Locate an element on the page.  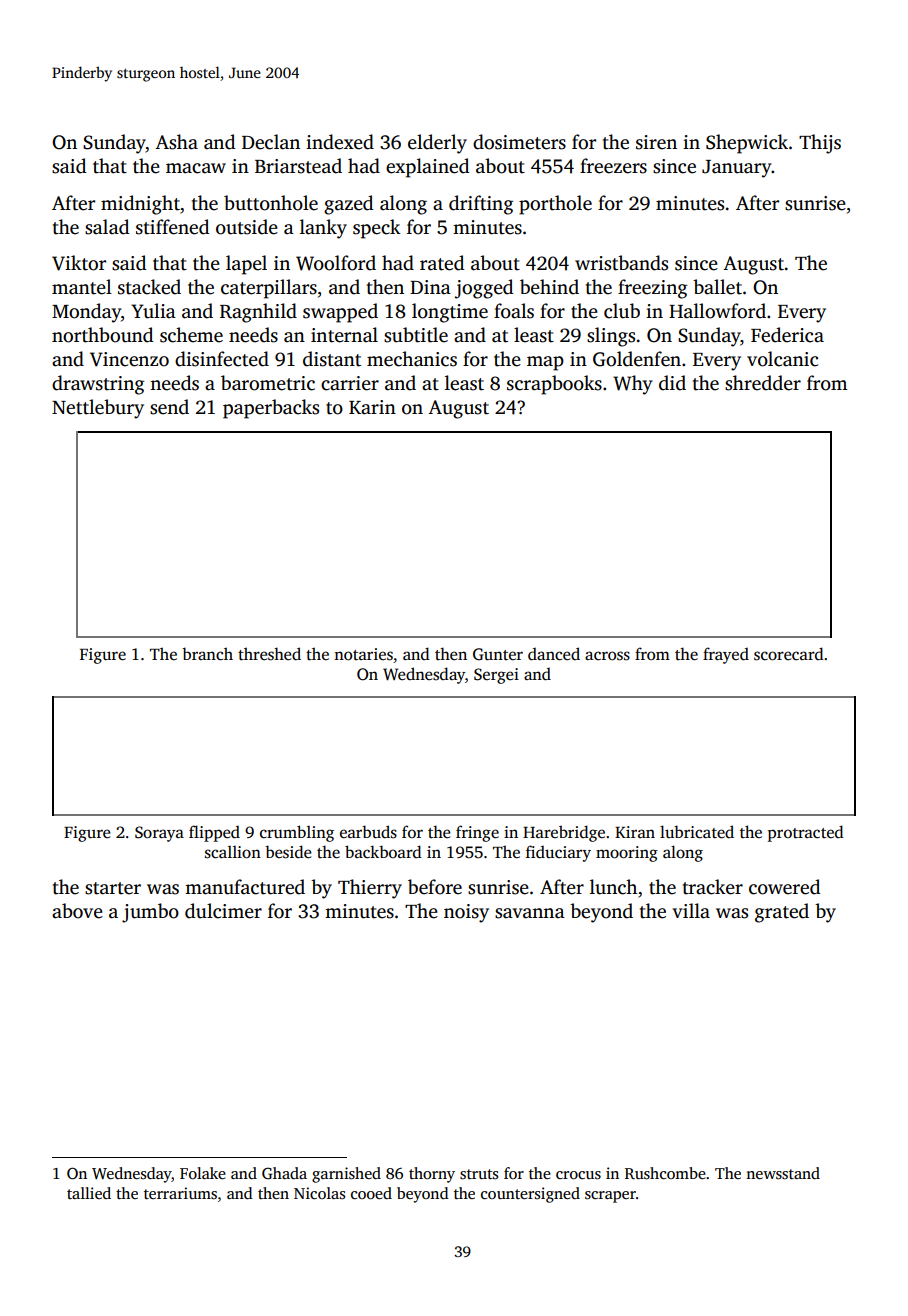
Ragnhild is located at coordinates (258, 313).
